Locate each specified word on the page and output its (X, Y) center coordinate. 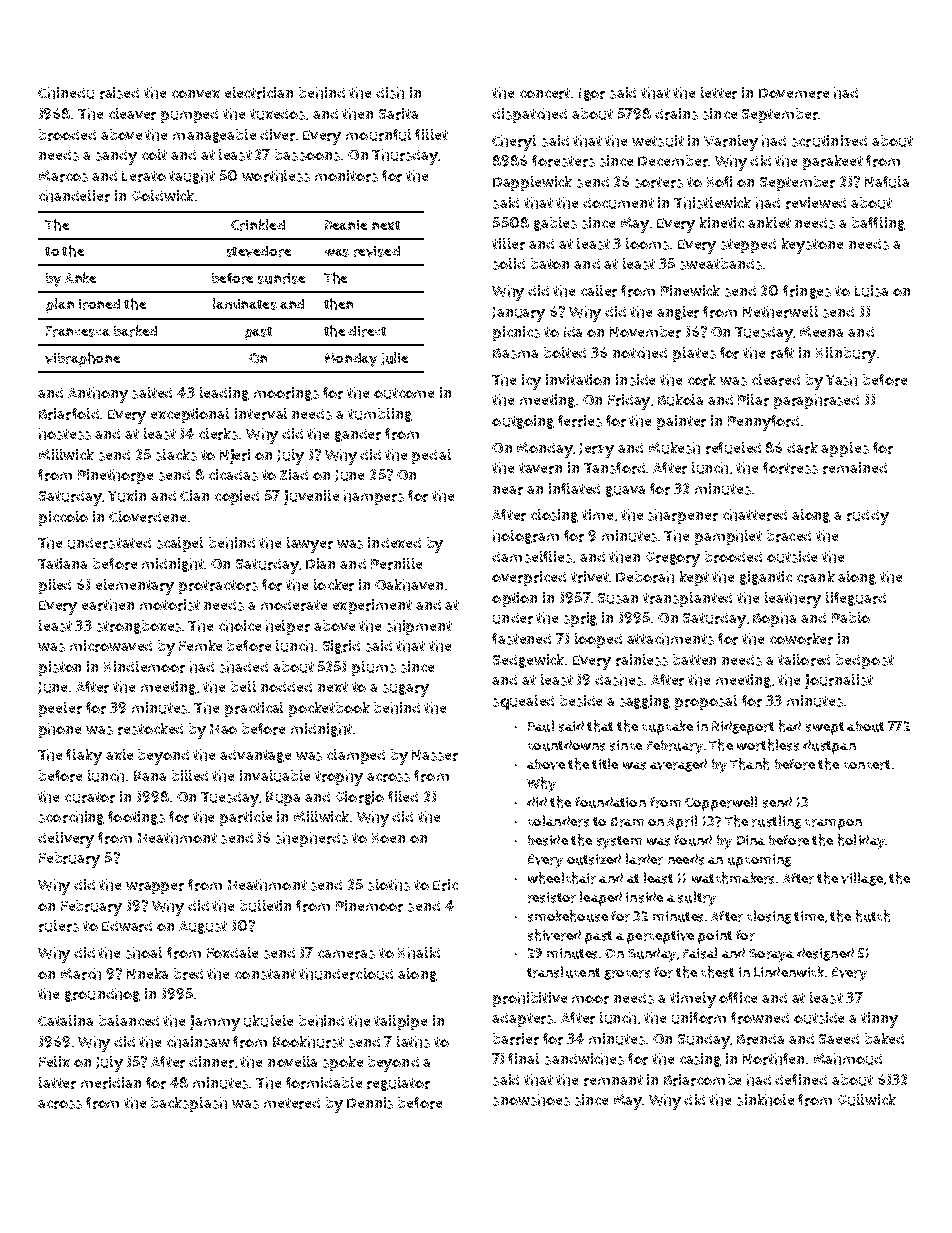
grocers (627, 975)
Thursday (405, 157)
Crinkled (258, 225)
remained (855, 468)
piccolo (63, 518)
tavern (540, 468)
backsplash (189, 1104)
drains (676, 114)
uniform (699, 1018)
